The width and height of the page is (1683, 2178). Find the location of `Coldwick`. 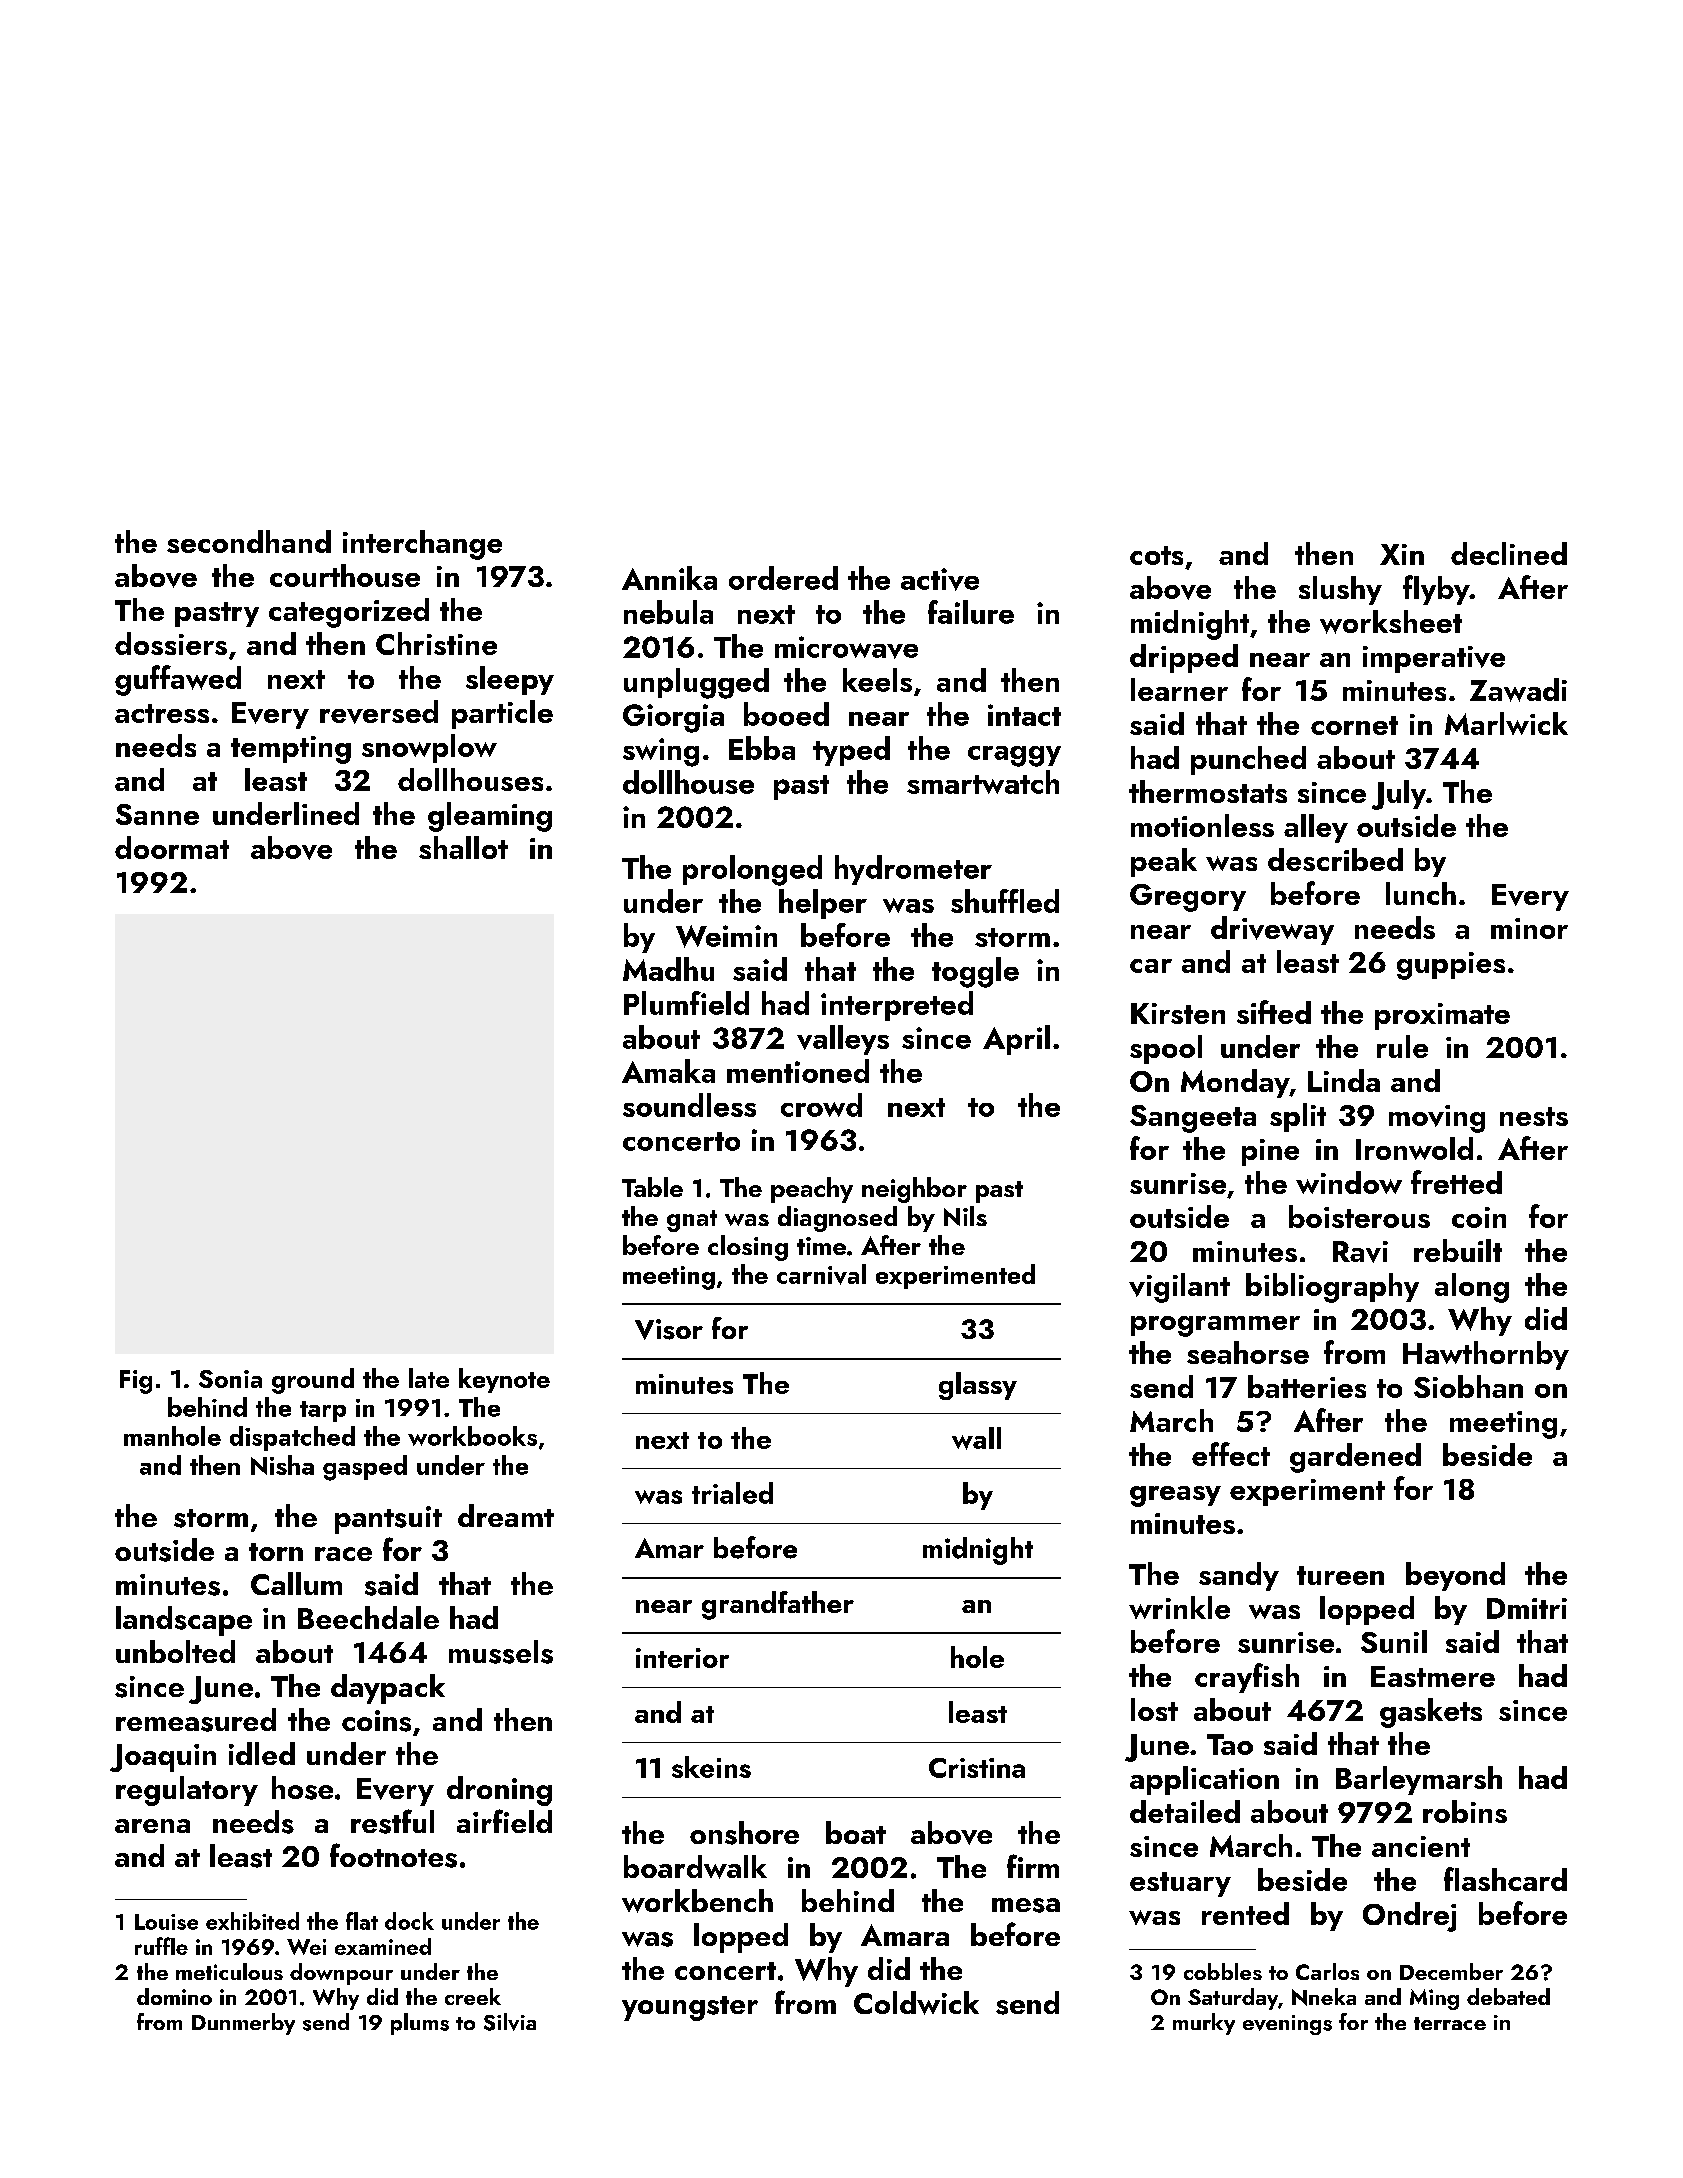

Coldwick is located at coordinates (916, 2003).
